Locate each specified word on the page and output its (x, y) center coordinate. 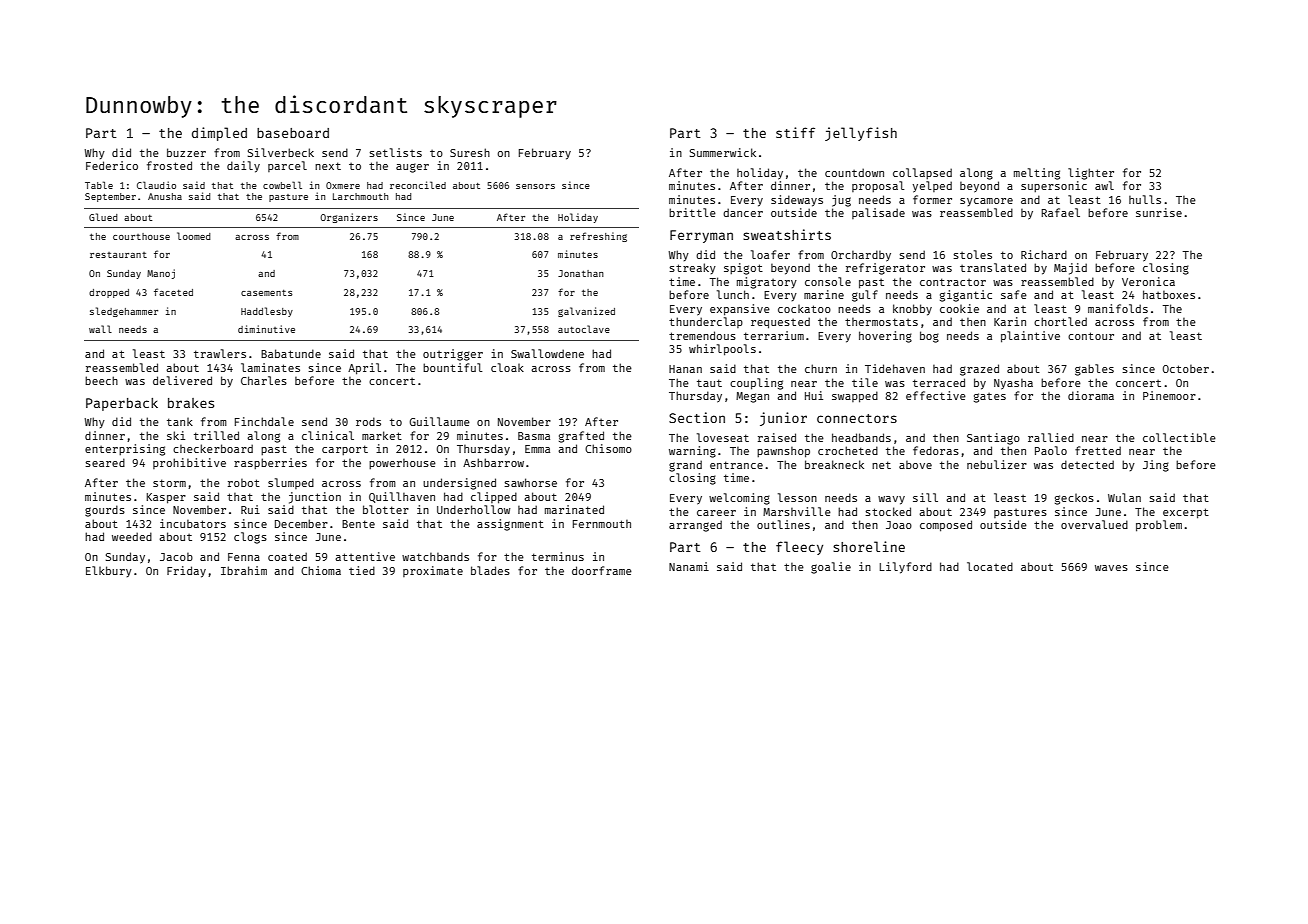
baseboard (293, 133)
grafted (581, 437)
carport (345, 450)
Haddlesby (267, 312)
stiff (795, 132)
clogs (250, 538)
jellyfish (861, 134)
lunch (733, 294)
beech (101, 380)
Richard (1044, 254)
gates (990, 398)
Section (697, 417)
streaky (692, 268)
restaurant (118, 255)
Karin (1010, 321)
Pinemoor (1169, 395)
